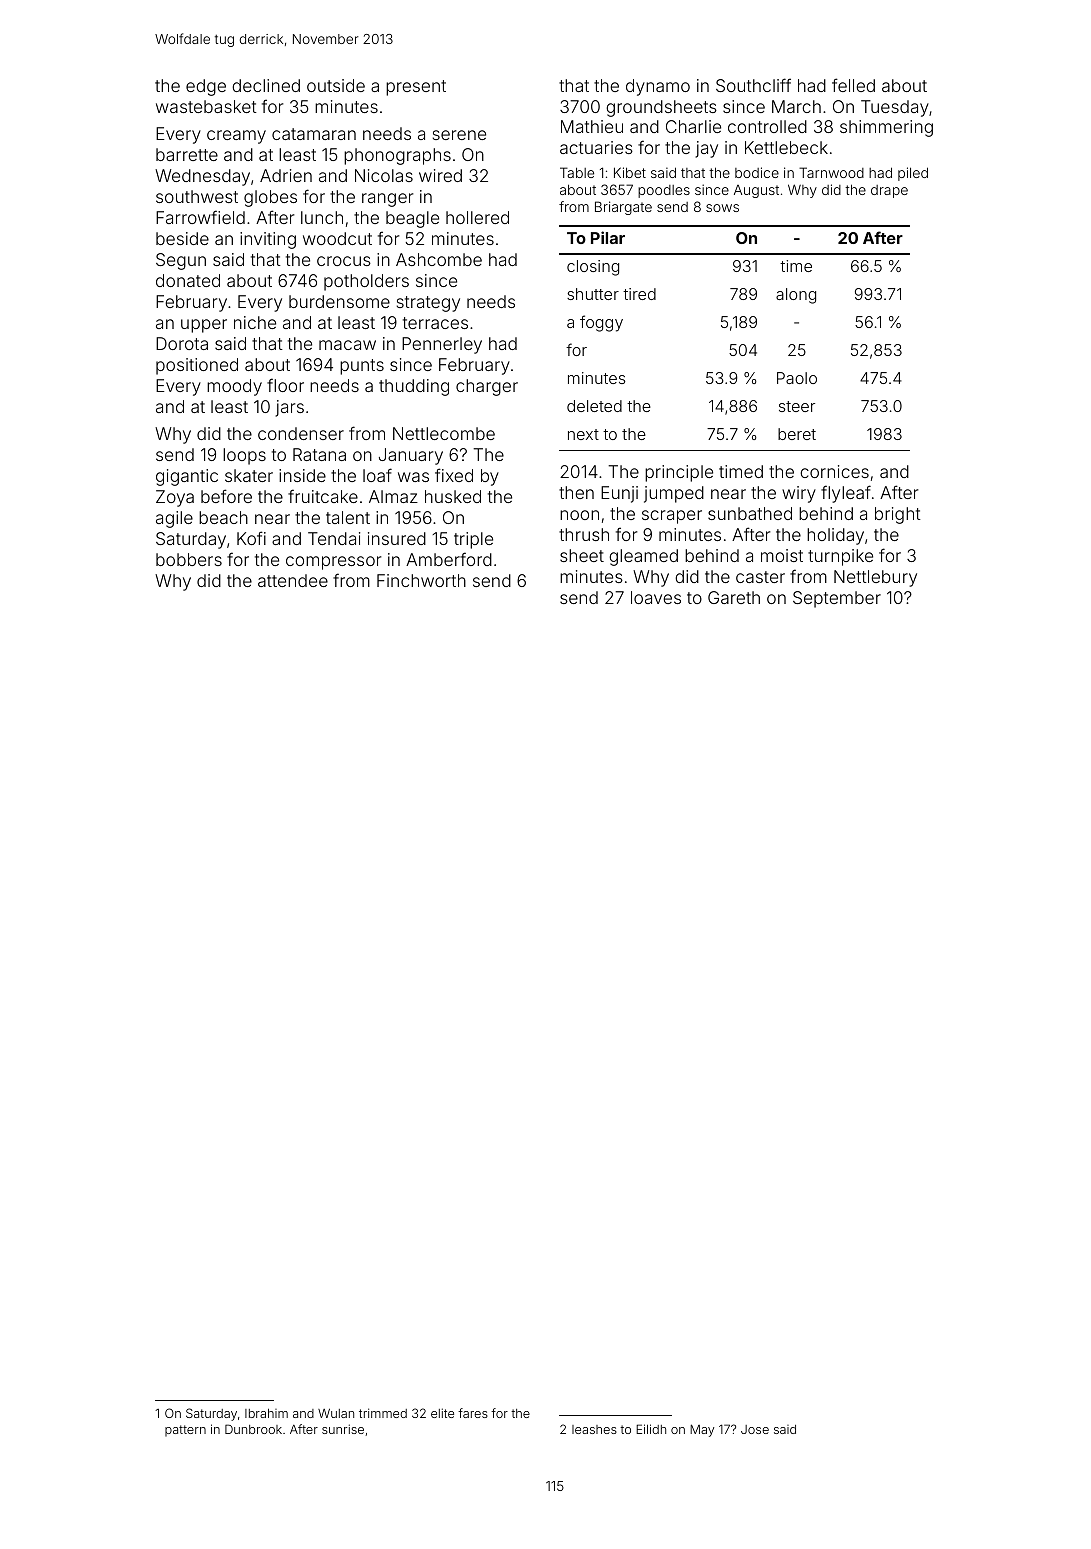 The width and height of the page is (1091, 1549). Describe the element at coordinates (679, 473) in the page. I see `principle` at that location.
